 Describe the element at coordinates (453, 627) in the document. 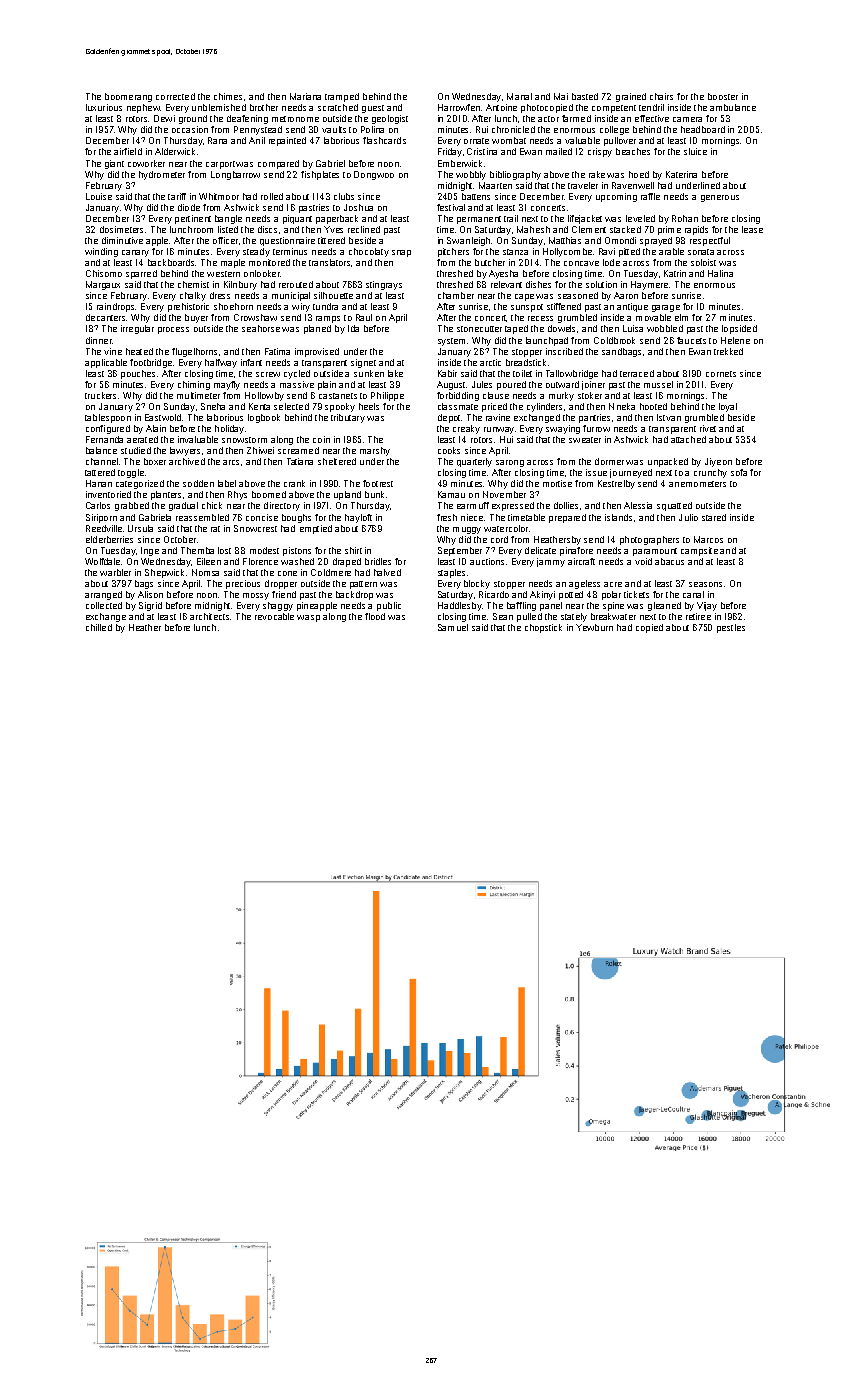

I see `Samuel` at that location.
